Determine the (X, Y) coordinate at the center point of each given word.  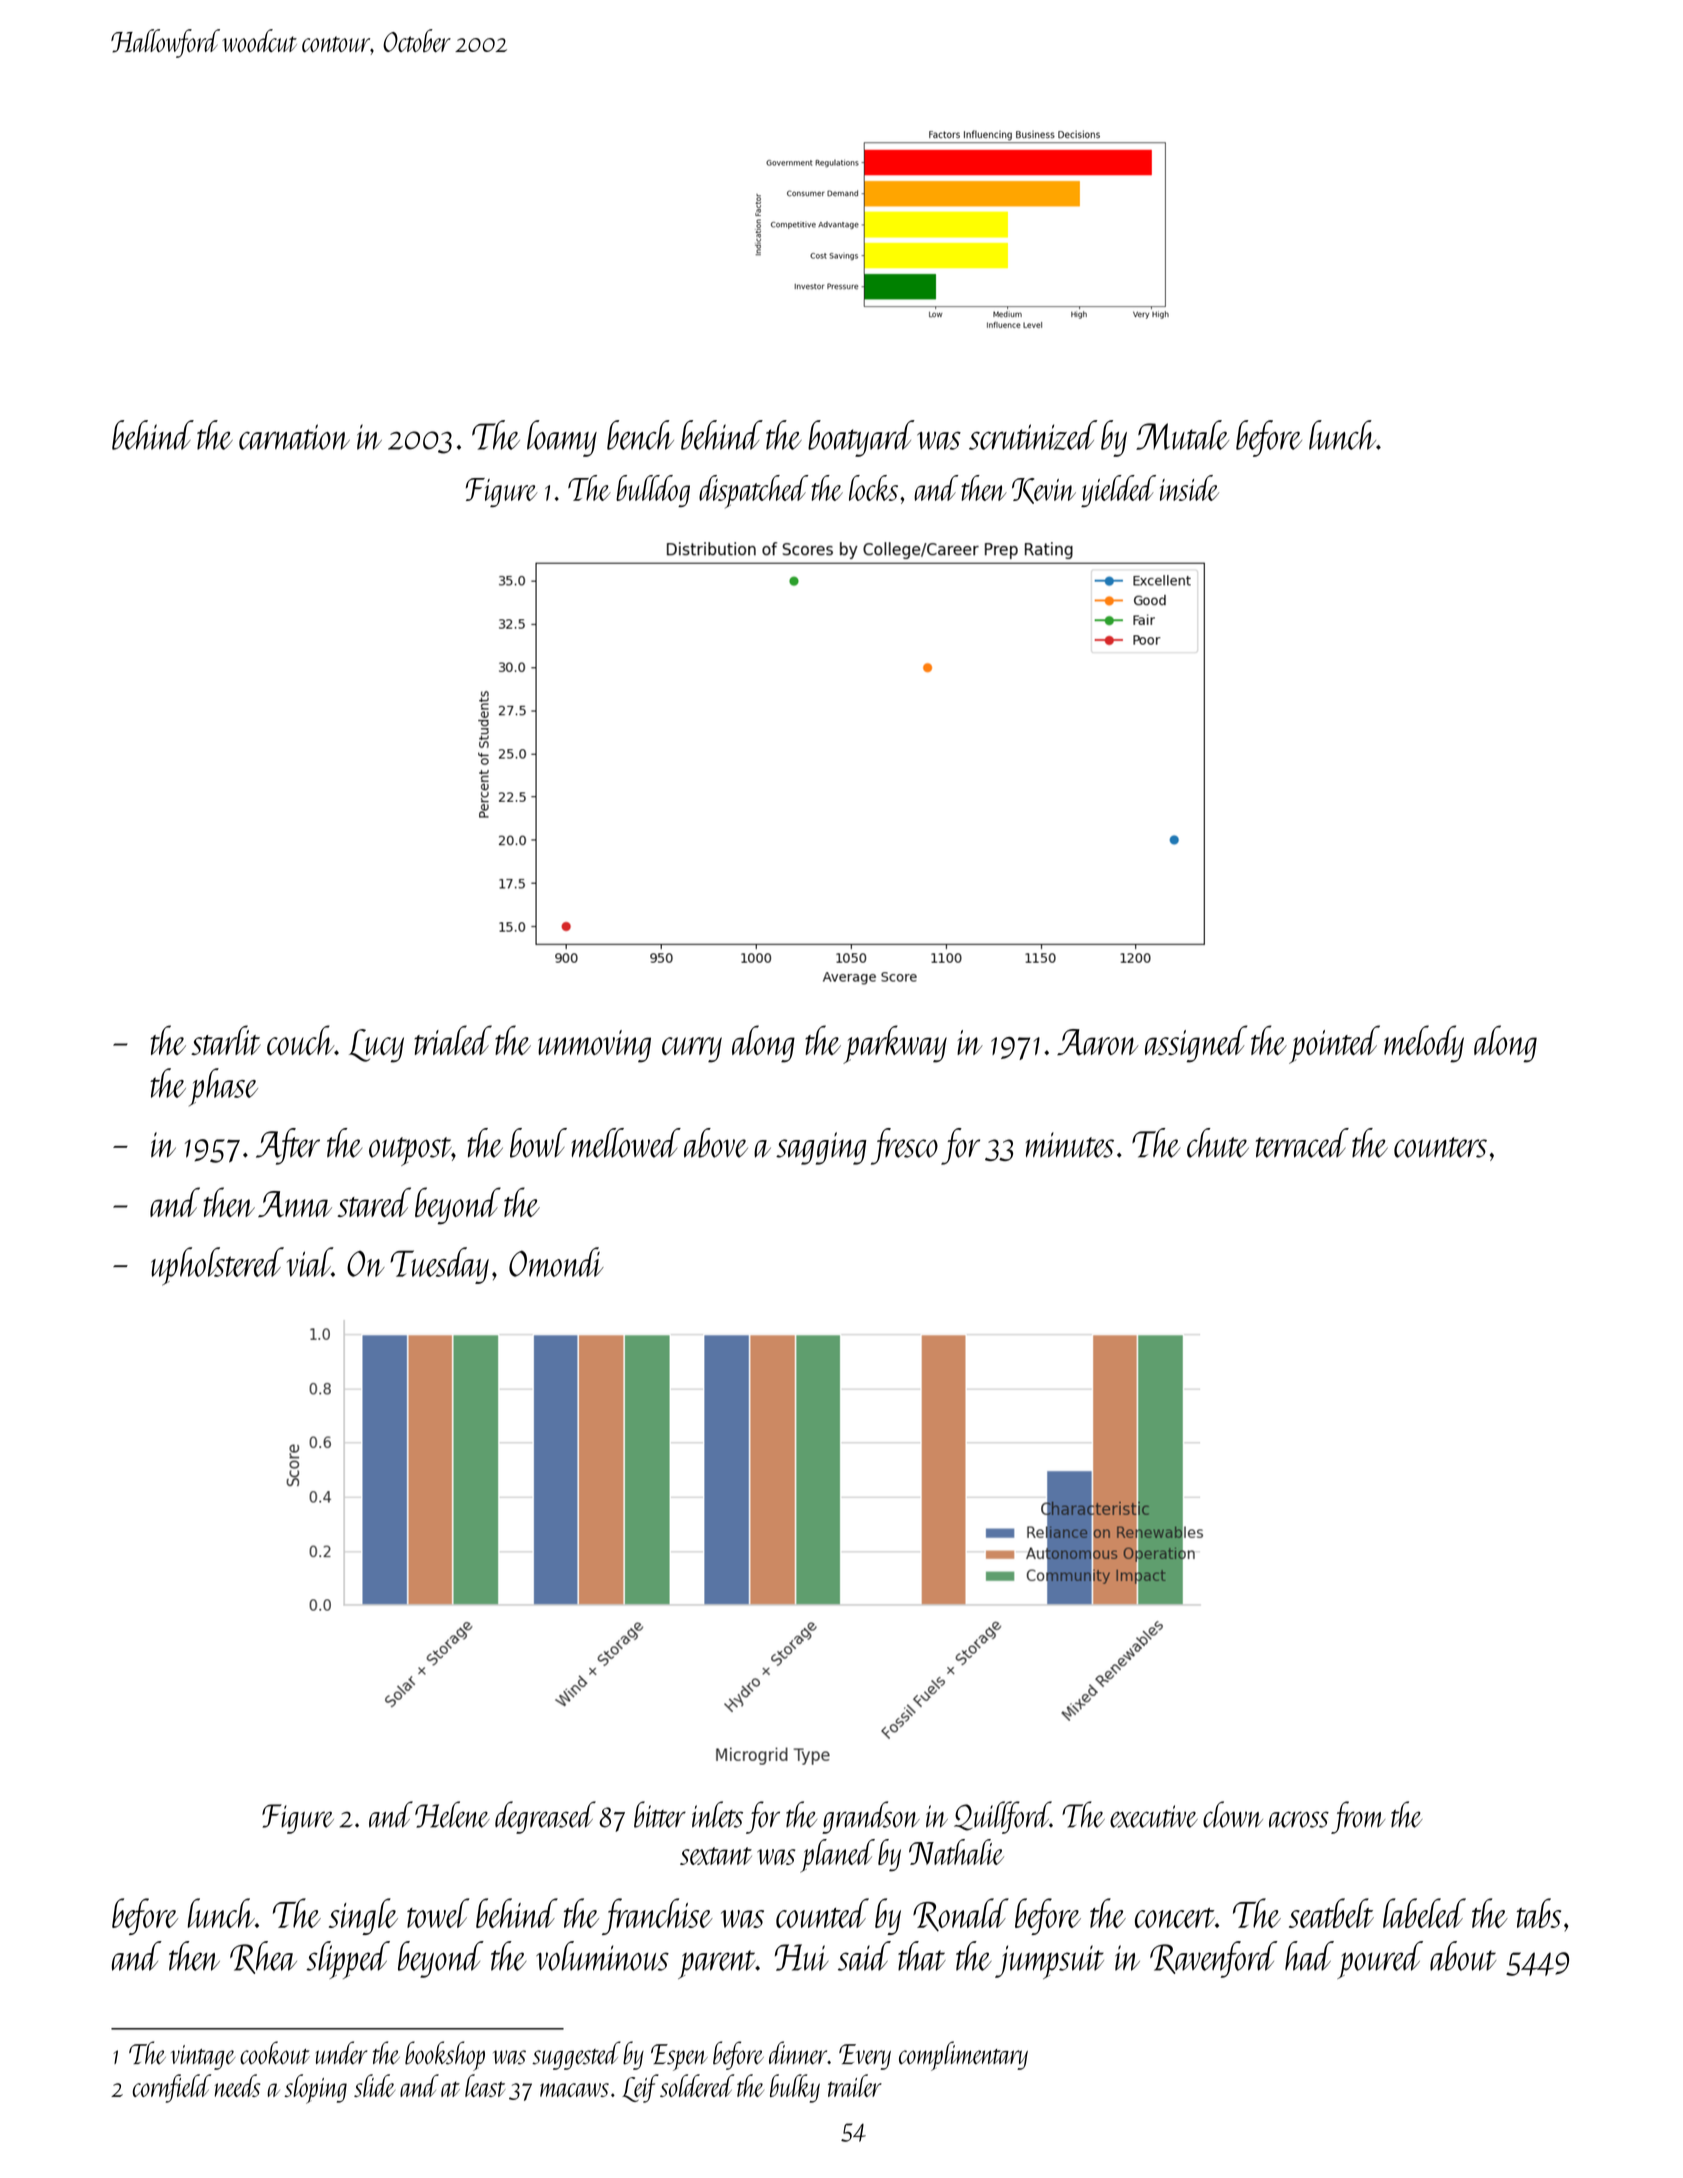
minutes (1070, 1145)
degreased (545, 1817)
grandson (871, 1817)
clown (1233, 1814)
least (485, 2085)
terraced (1302, 1143)
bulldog (653, 491)
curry (692, 1050)
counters (1440, 1147)
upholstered (217, 1266)
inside (1189, 488)
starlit (226, 1040)
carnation (294, 437)
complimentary (963, 2056)
